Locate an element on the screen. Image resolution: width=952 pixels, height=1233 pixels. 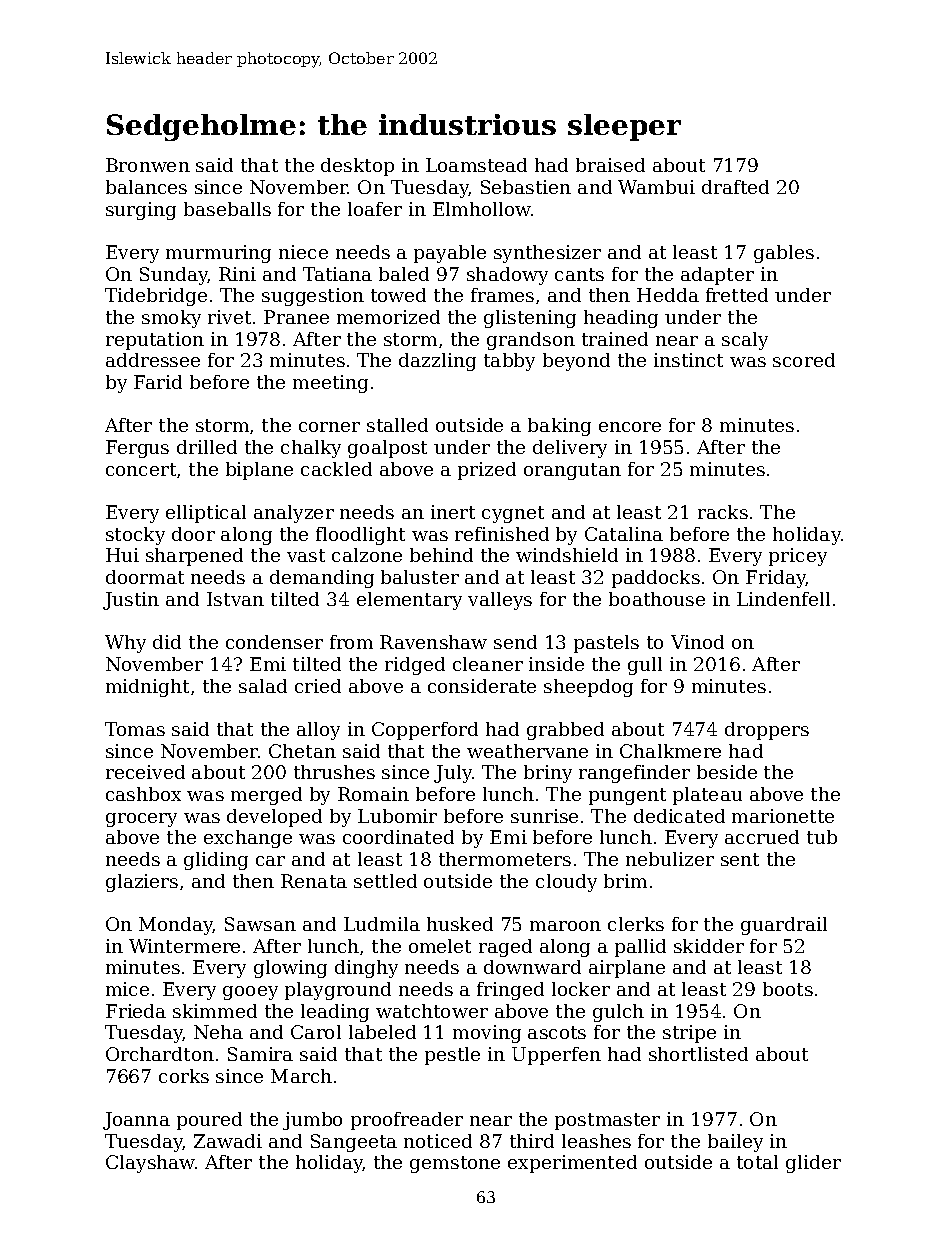
Bronwen is located at coordinates (148, 165).
